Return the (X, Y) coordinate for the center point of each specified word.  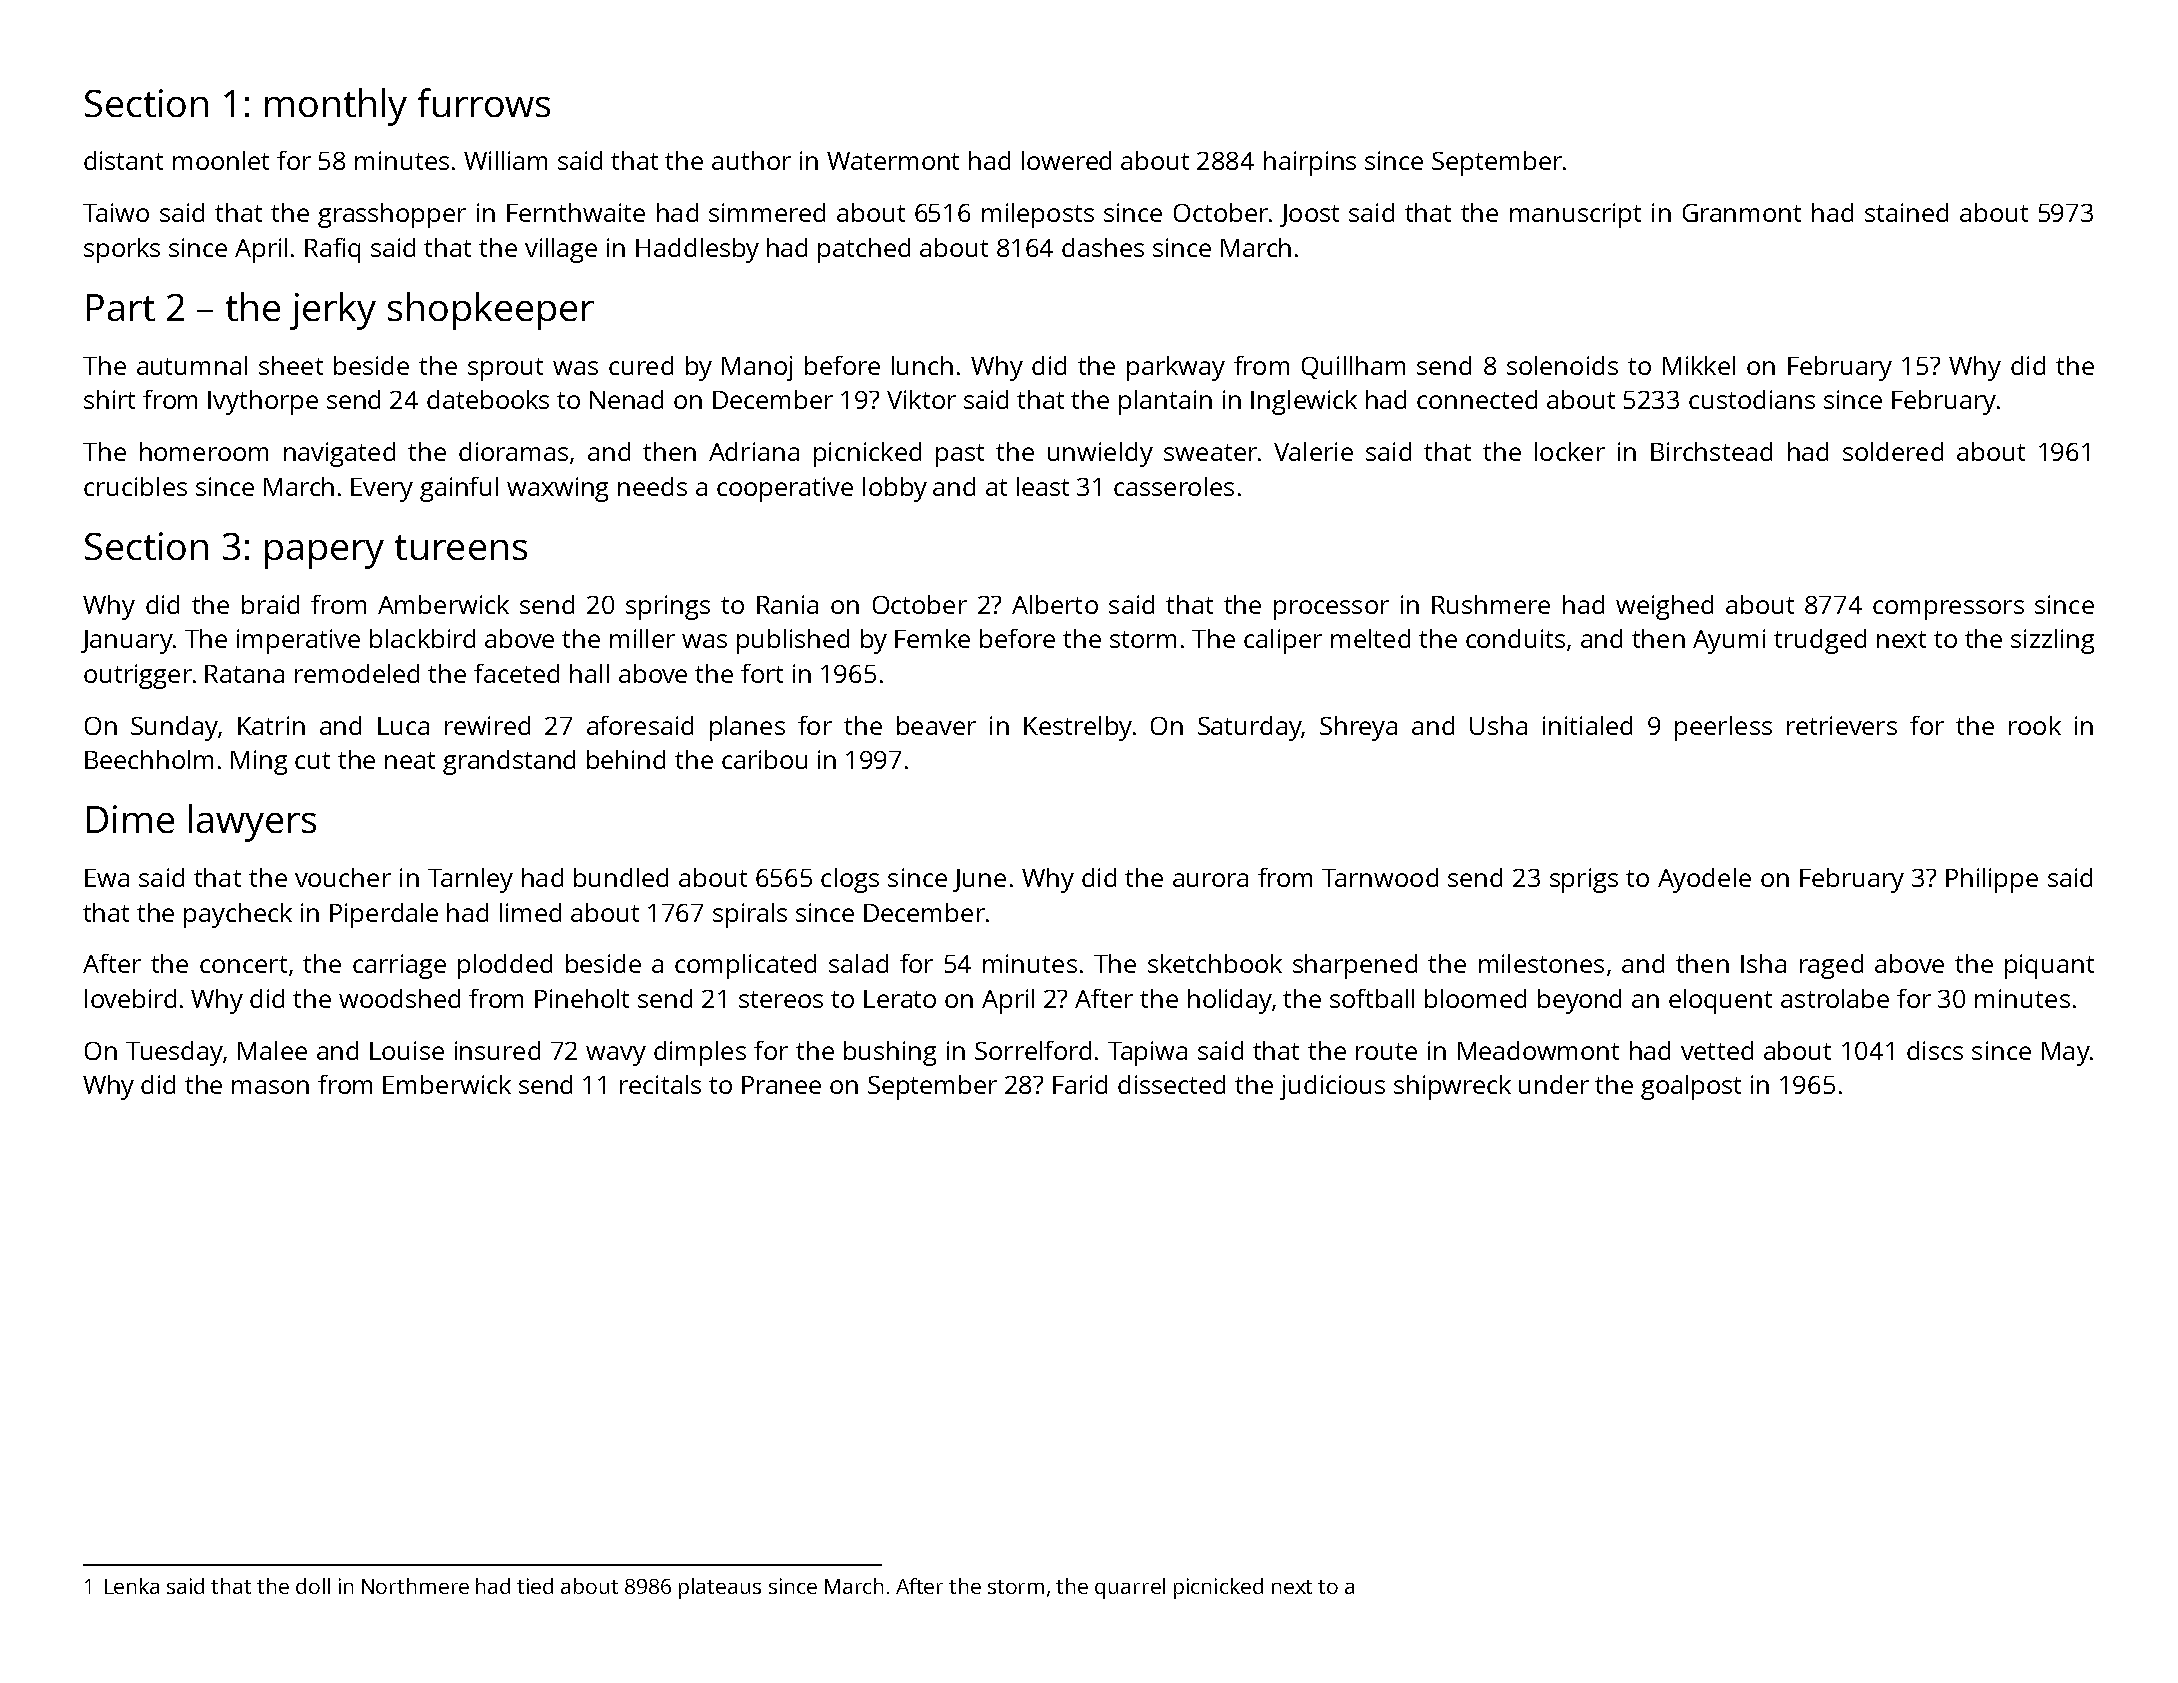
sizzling (2052, 641)
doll (313, 1586)
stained (1906, 212)
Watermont (893, 161)
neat (410, 760)
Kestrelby (1078, 728)
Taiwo (116, 212)
